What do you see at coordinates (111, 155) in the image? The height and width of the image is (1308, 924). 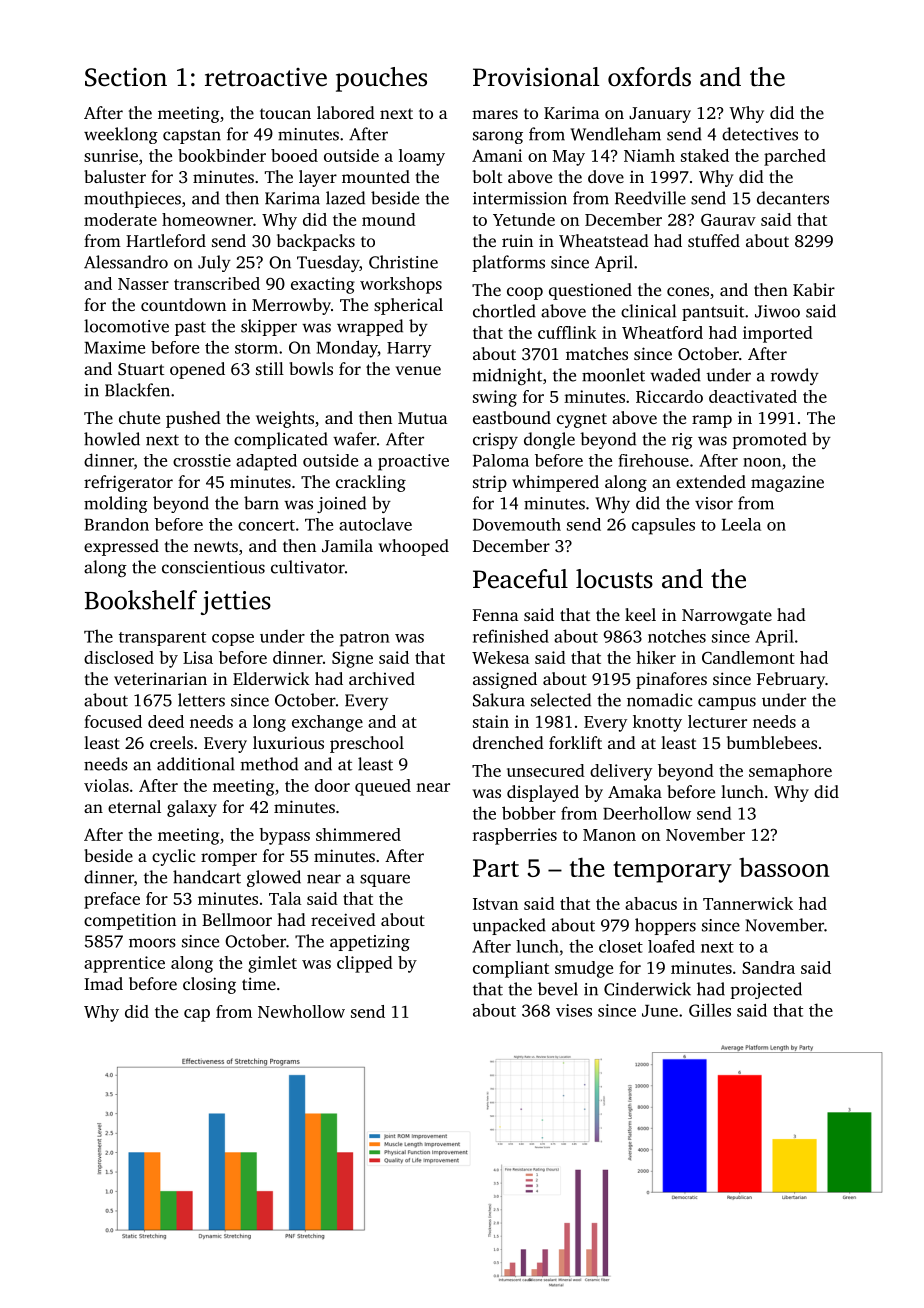 I see `sunrise` at bounding box center [111, 155].
